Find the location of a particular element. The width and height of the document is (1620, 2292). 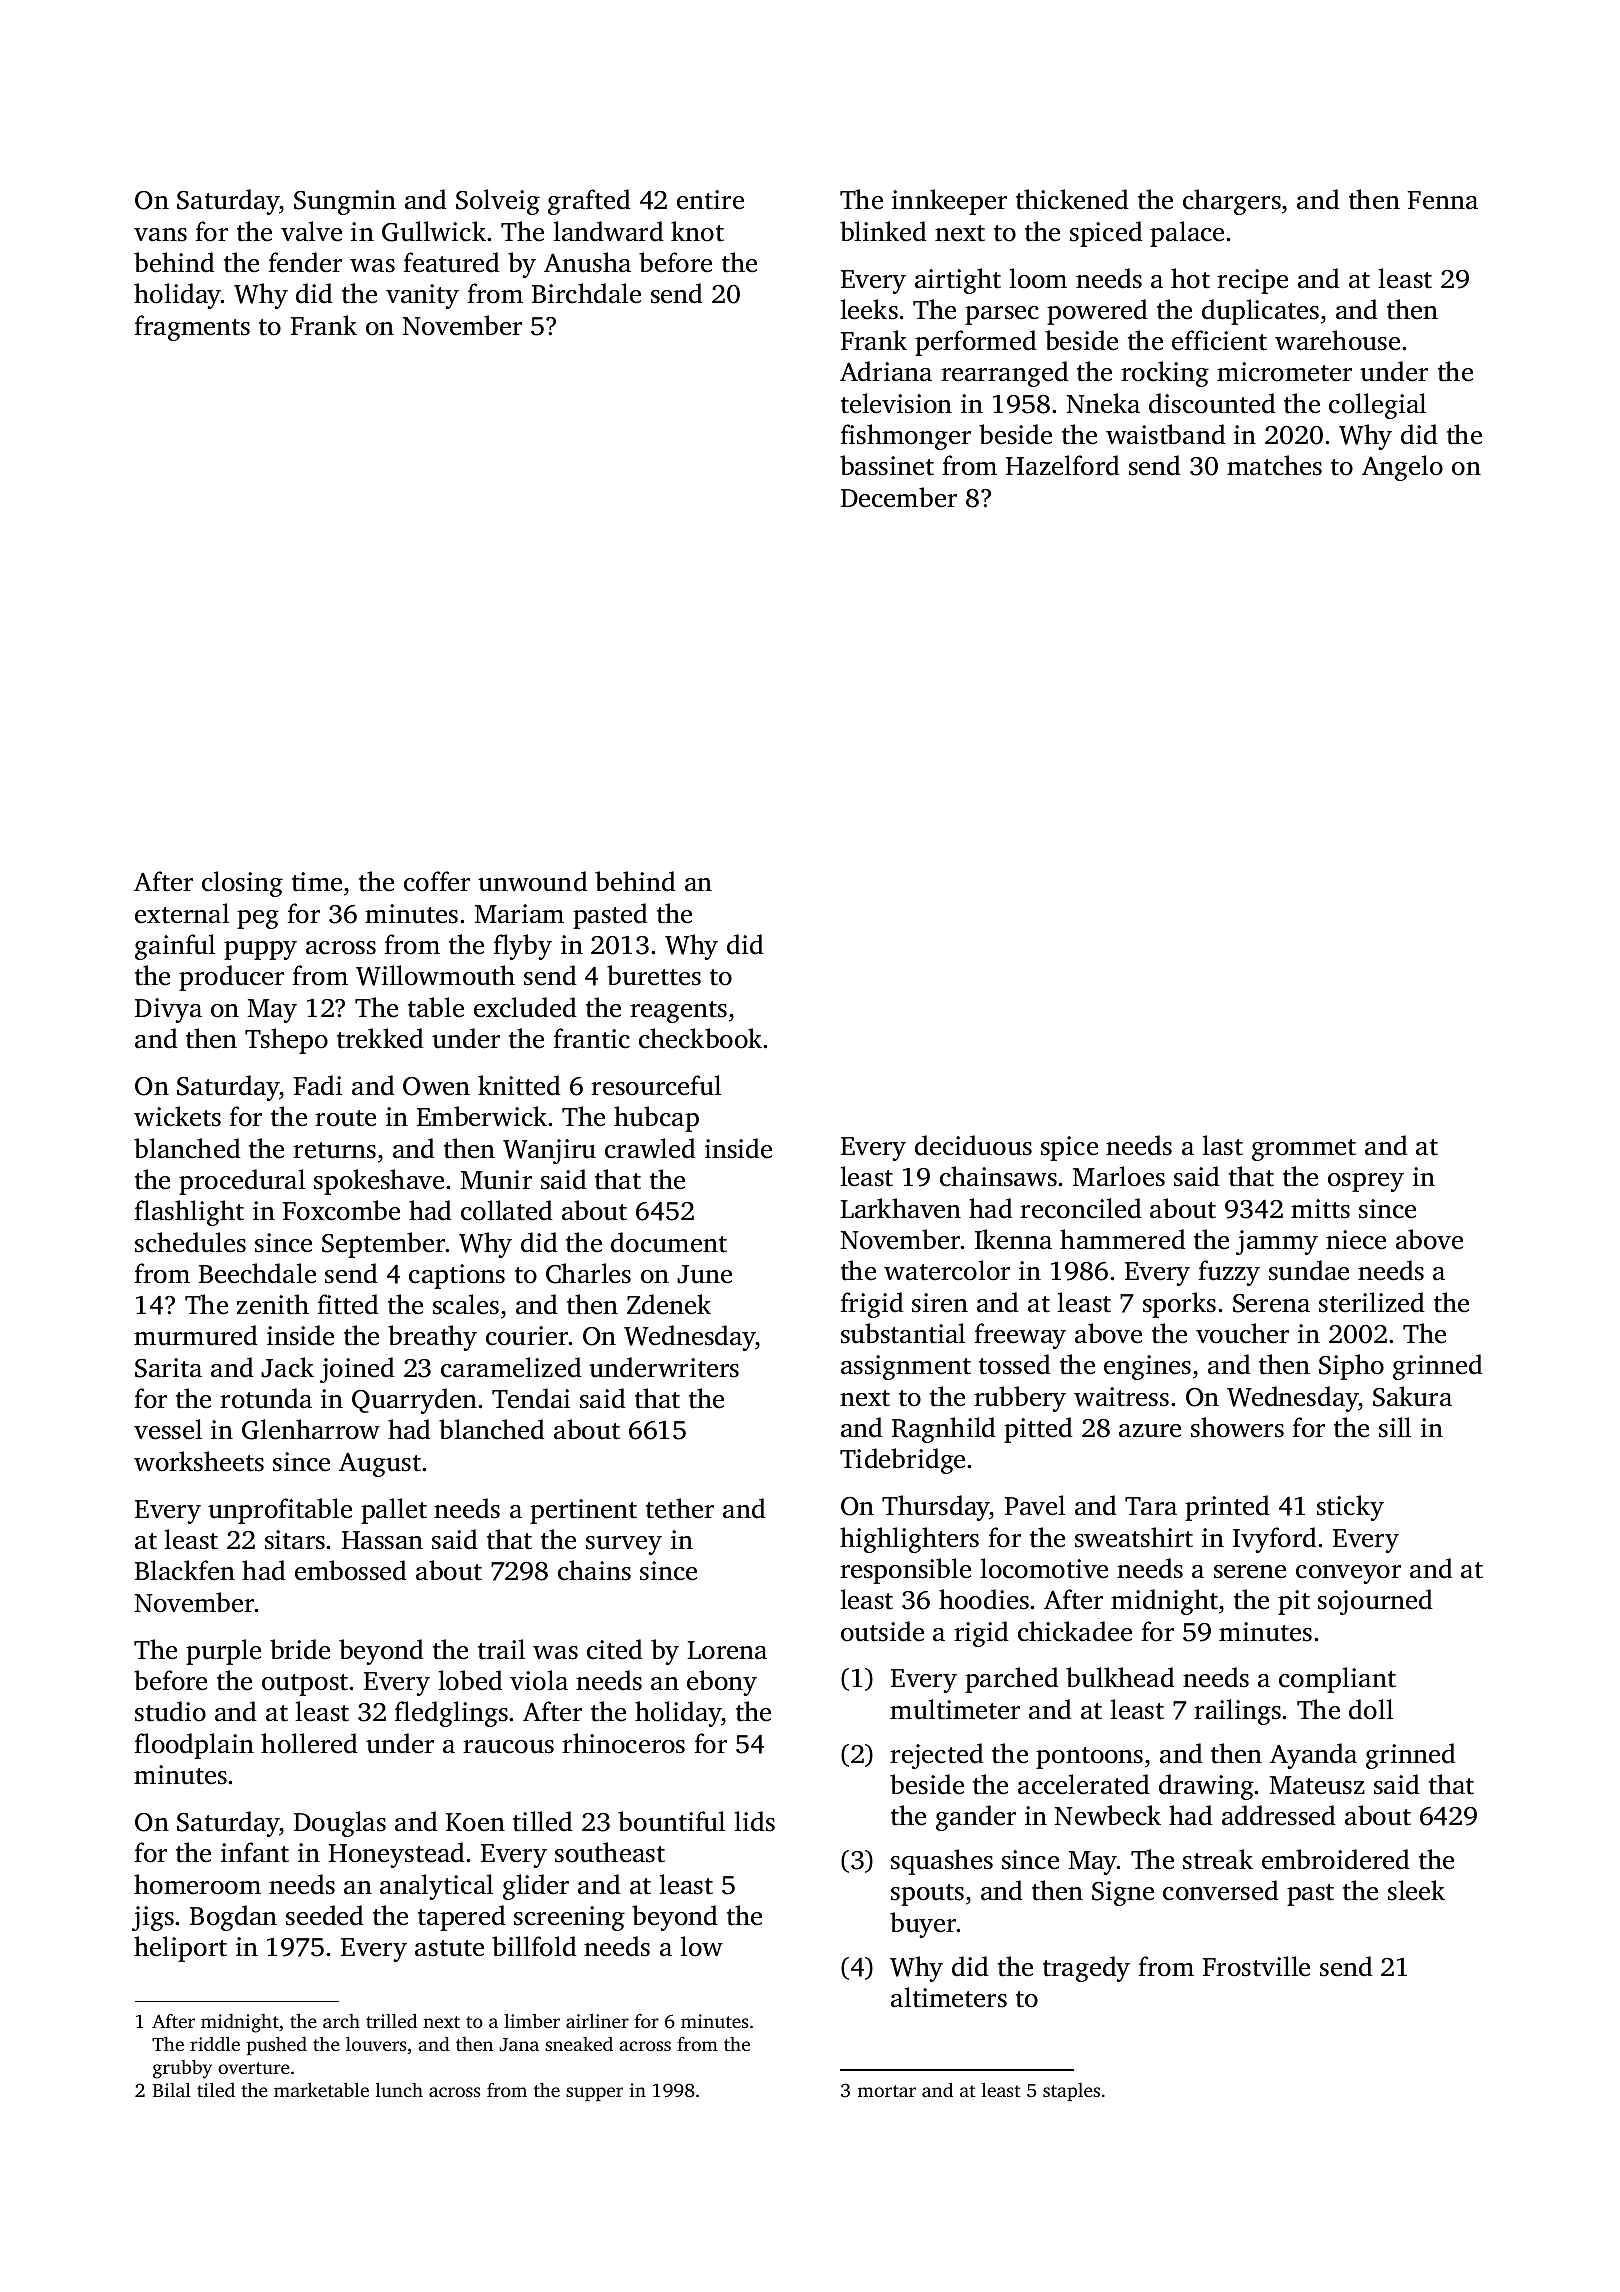

innkeeper is located at coordinates (949, 202).
